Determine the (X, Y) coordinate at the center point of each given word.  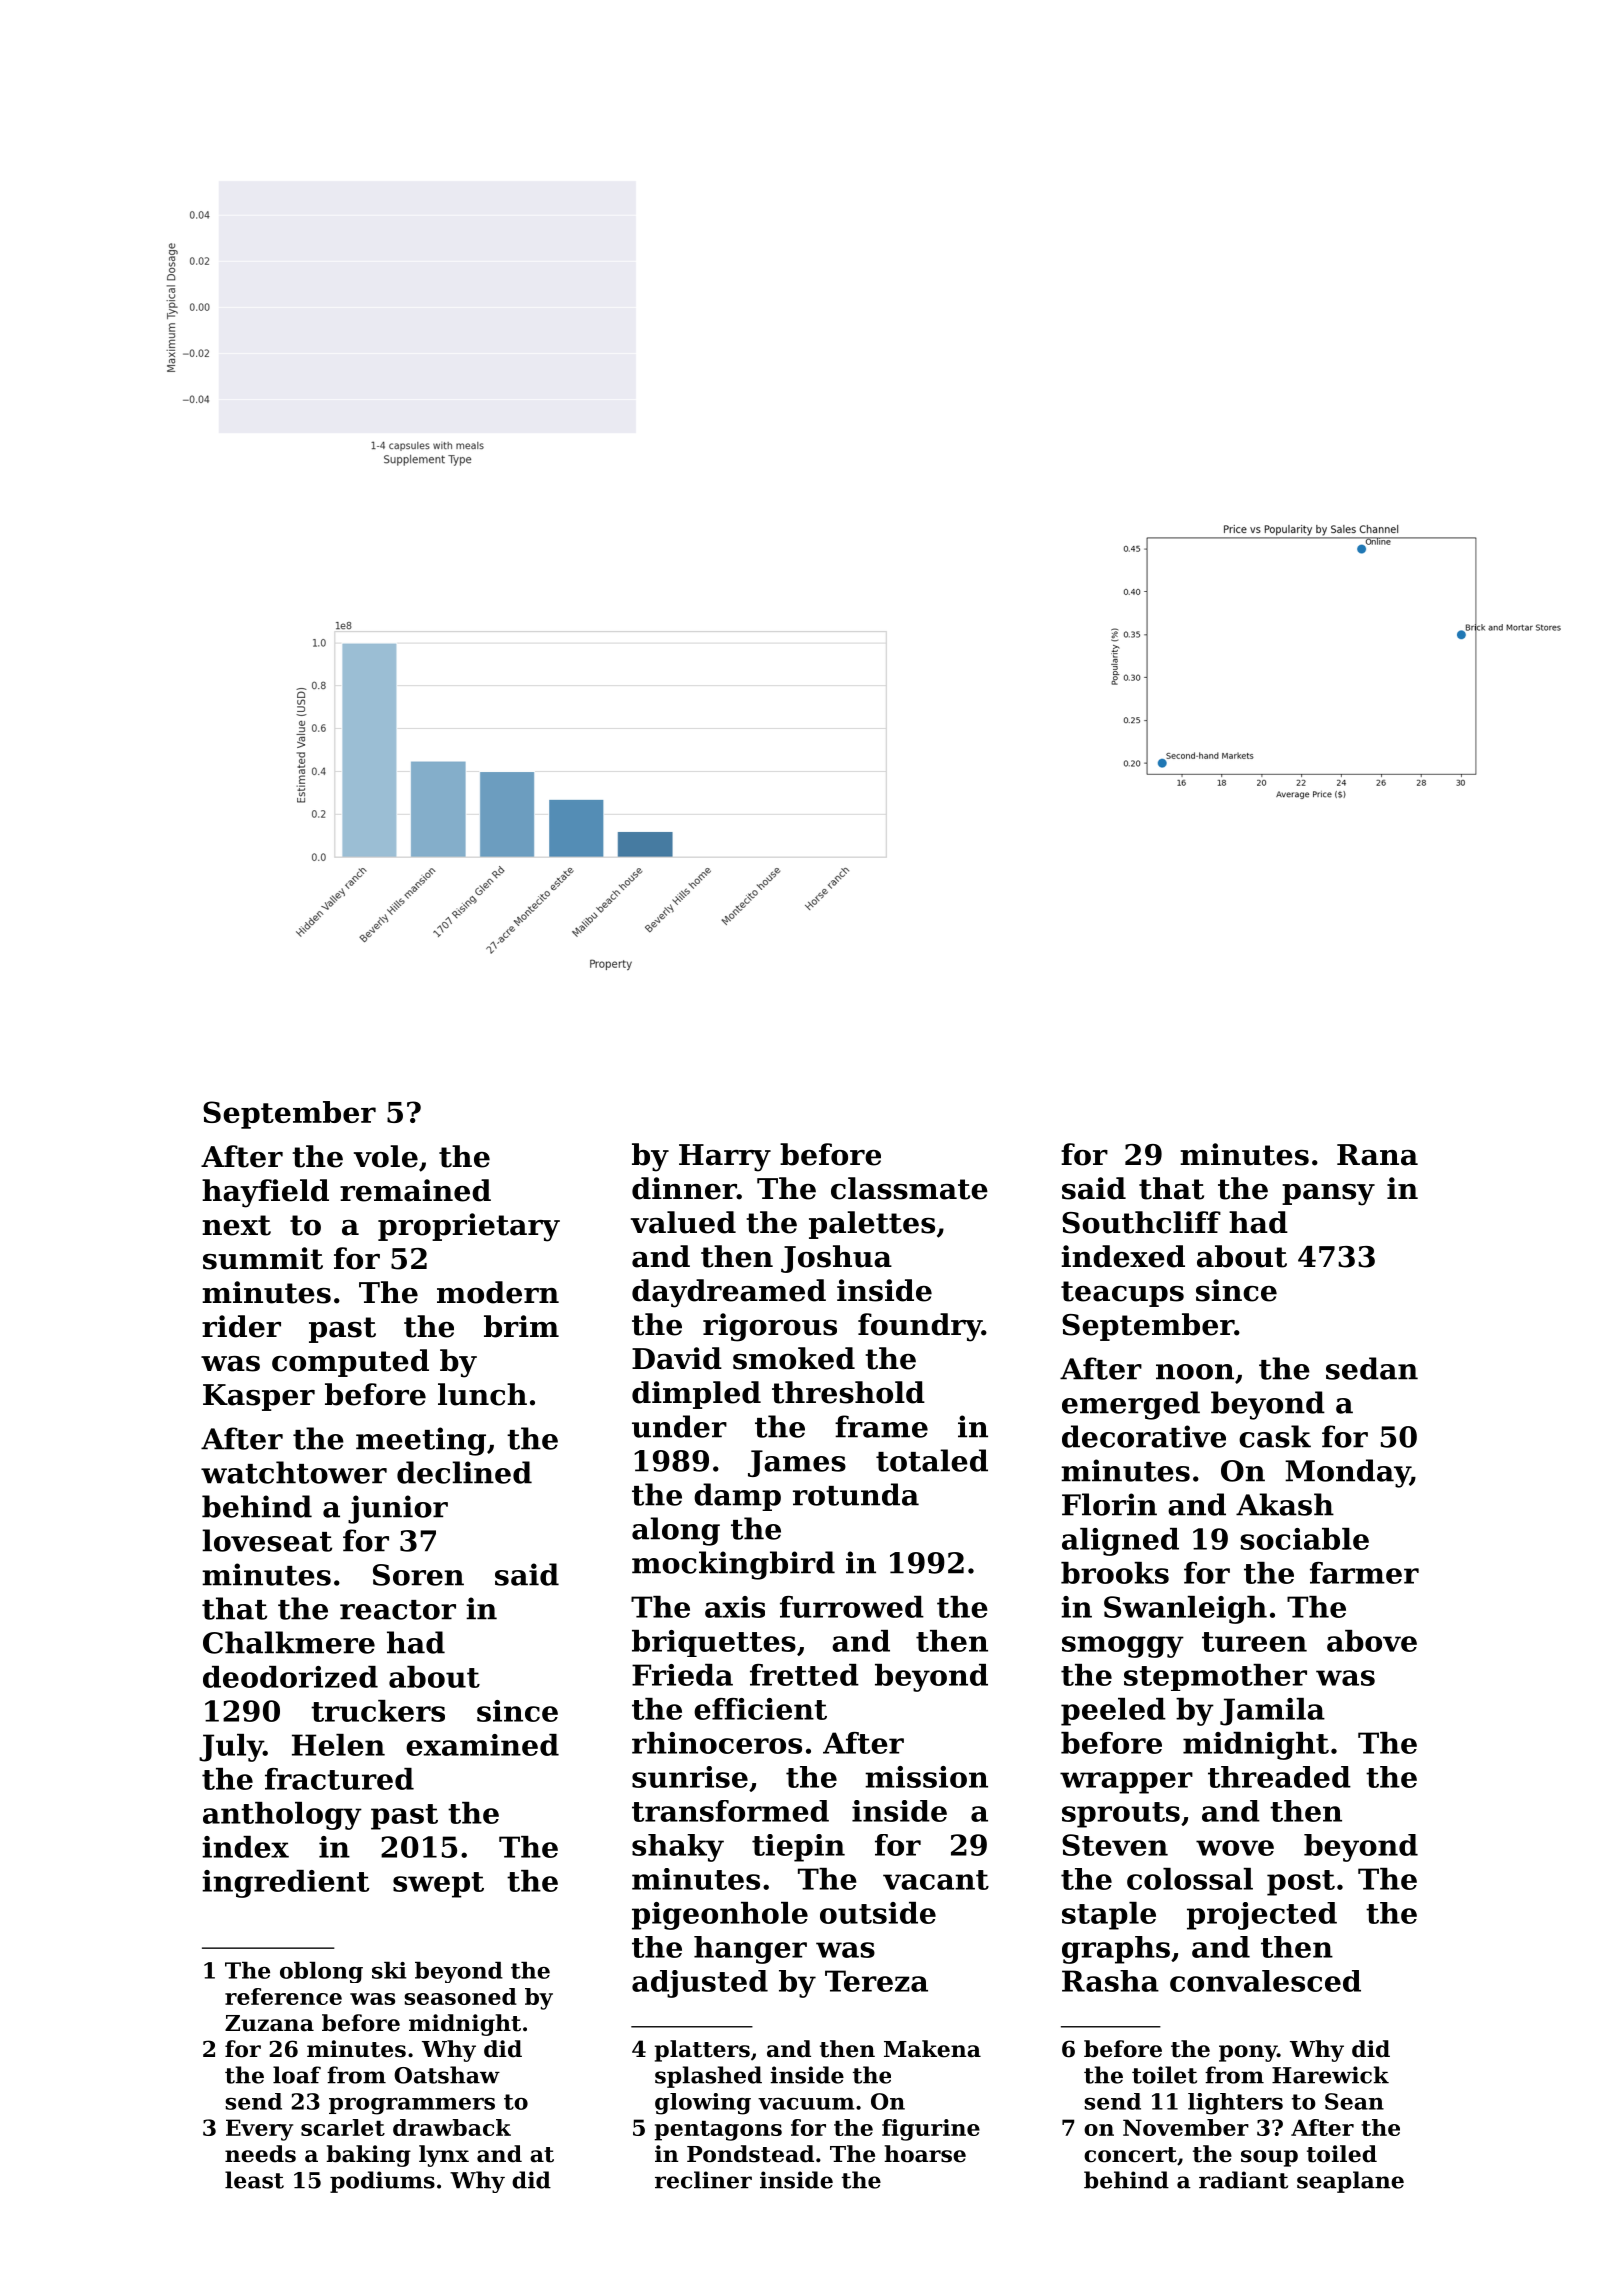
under (679, 1426)
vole (386, 1156)
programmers (412, 2106)
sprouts (1121, 1815)
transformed (730, 1811)
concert (1130, 2155)
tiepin (798, 1848)
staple (1109, 1916)
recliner (703, 2180)
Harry (725, 1158)
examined (482, 1745)
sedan (1372, 1368)
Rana (1377, 1155)
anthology (282, 1816)
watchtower (294, 1472)
